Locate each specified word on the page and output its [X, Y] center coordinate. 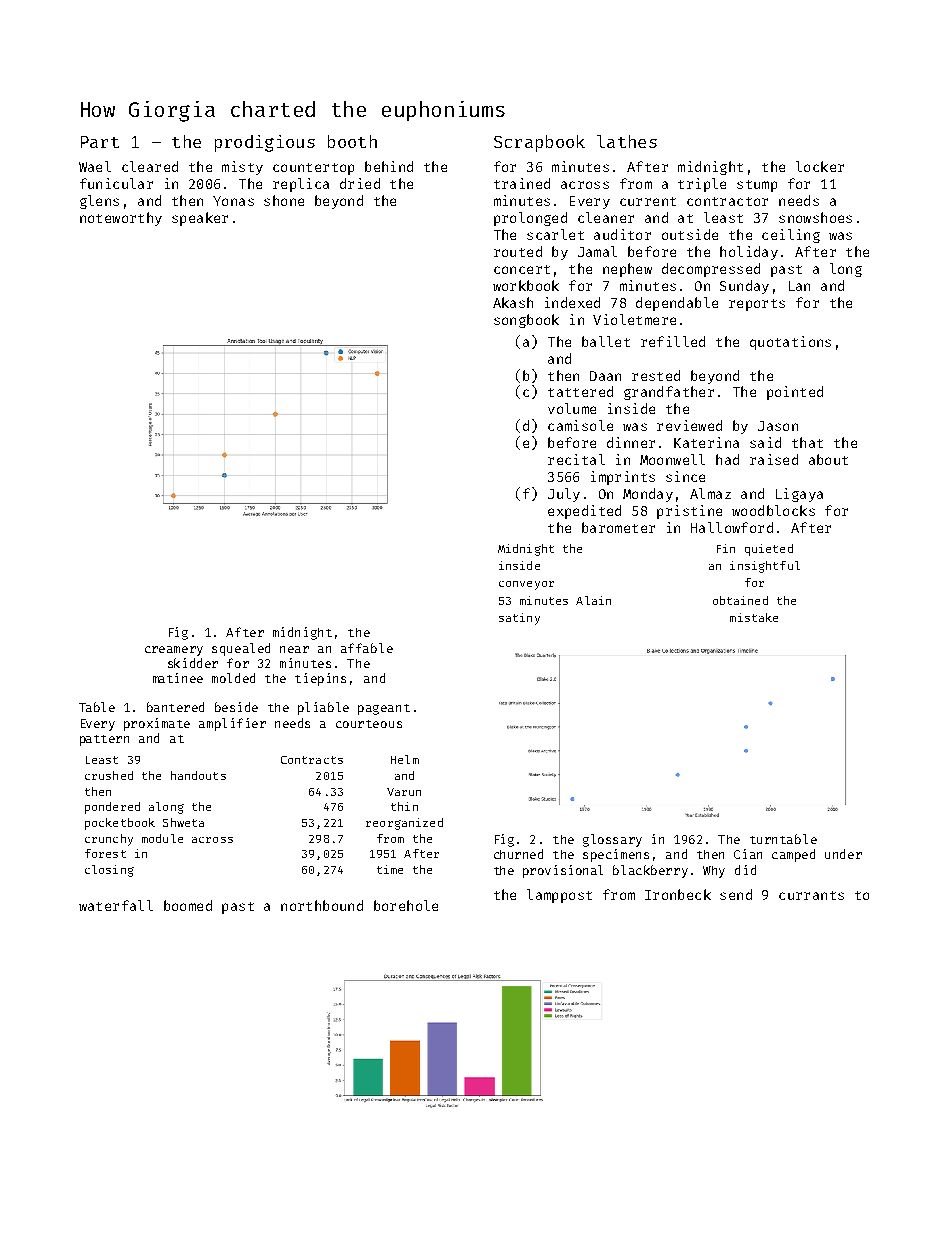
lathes [627, 141]
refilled [673, 341]
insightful [765, 567]
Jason [778, 426]
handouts [198, 775]
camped [793, 855]
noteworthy [121, 219]
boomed [188, 905]
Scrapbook [539, 143]
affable [367, 648]
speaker [200, 219]
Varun [404, 792]
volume [572, 408]
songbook [526, 321]
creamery [174, 651]
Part [100, 142]
